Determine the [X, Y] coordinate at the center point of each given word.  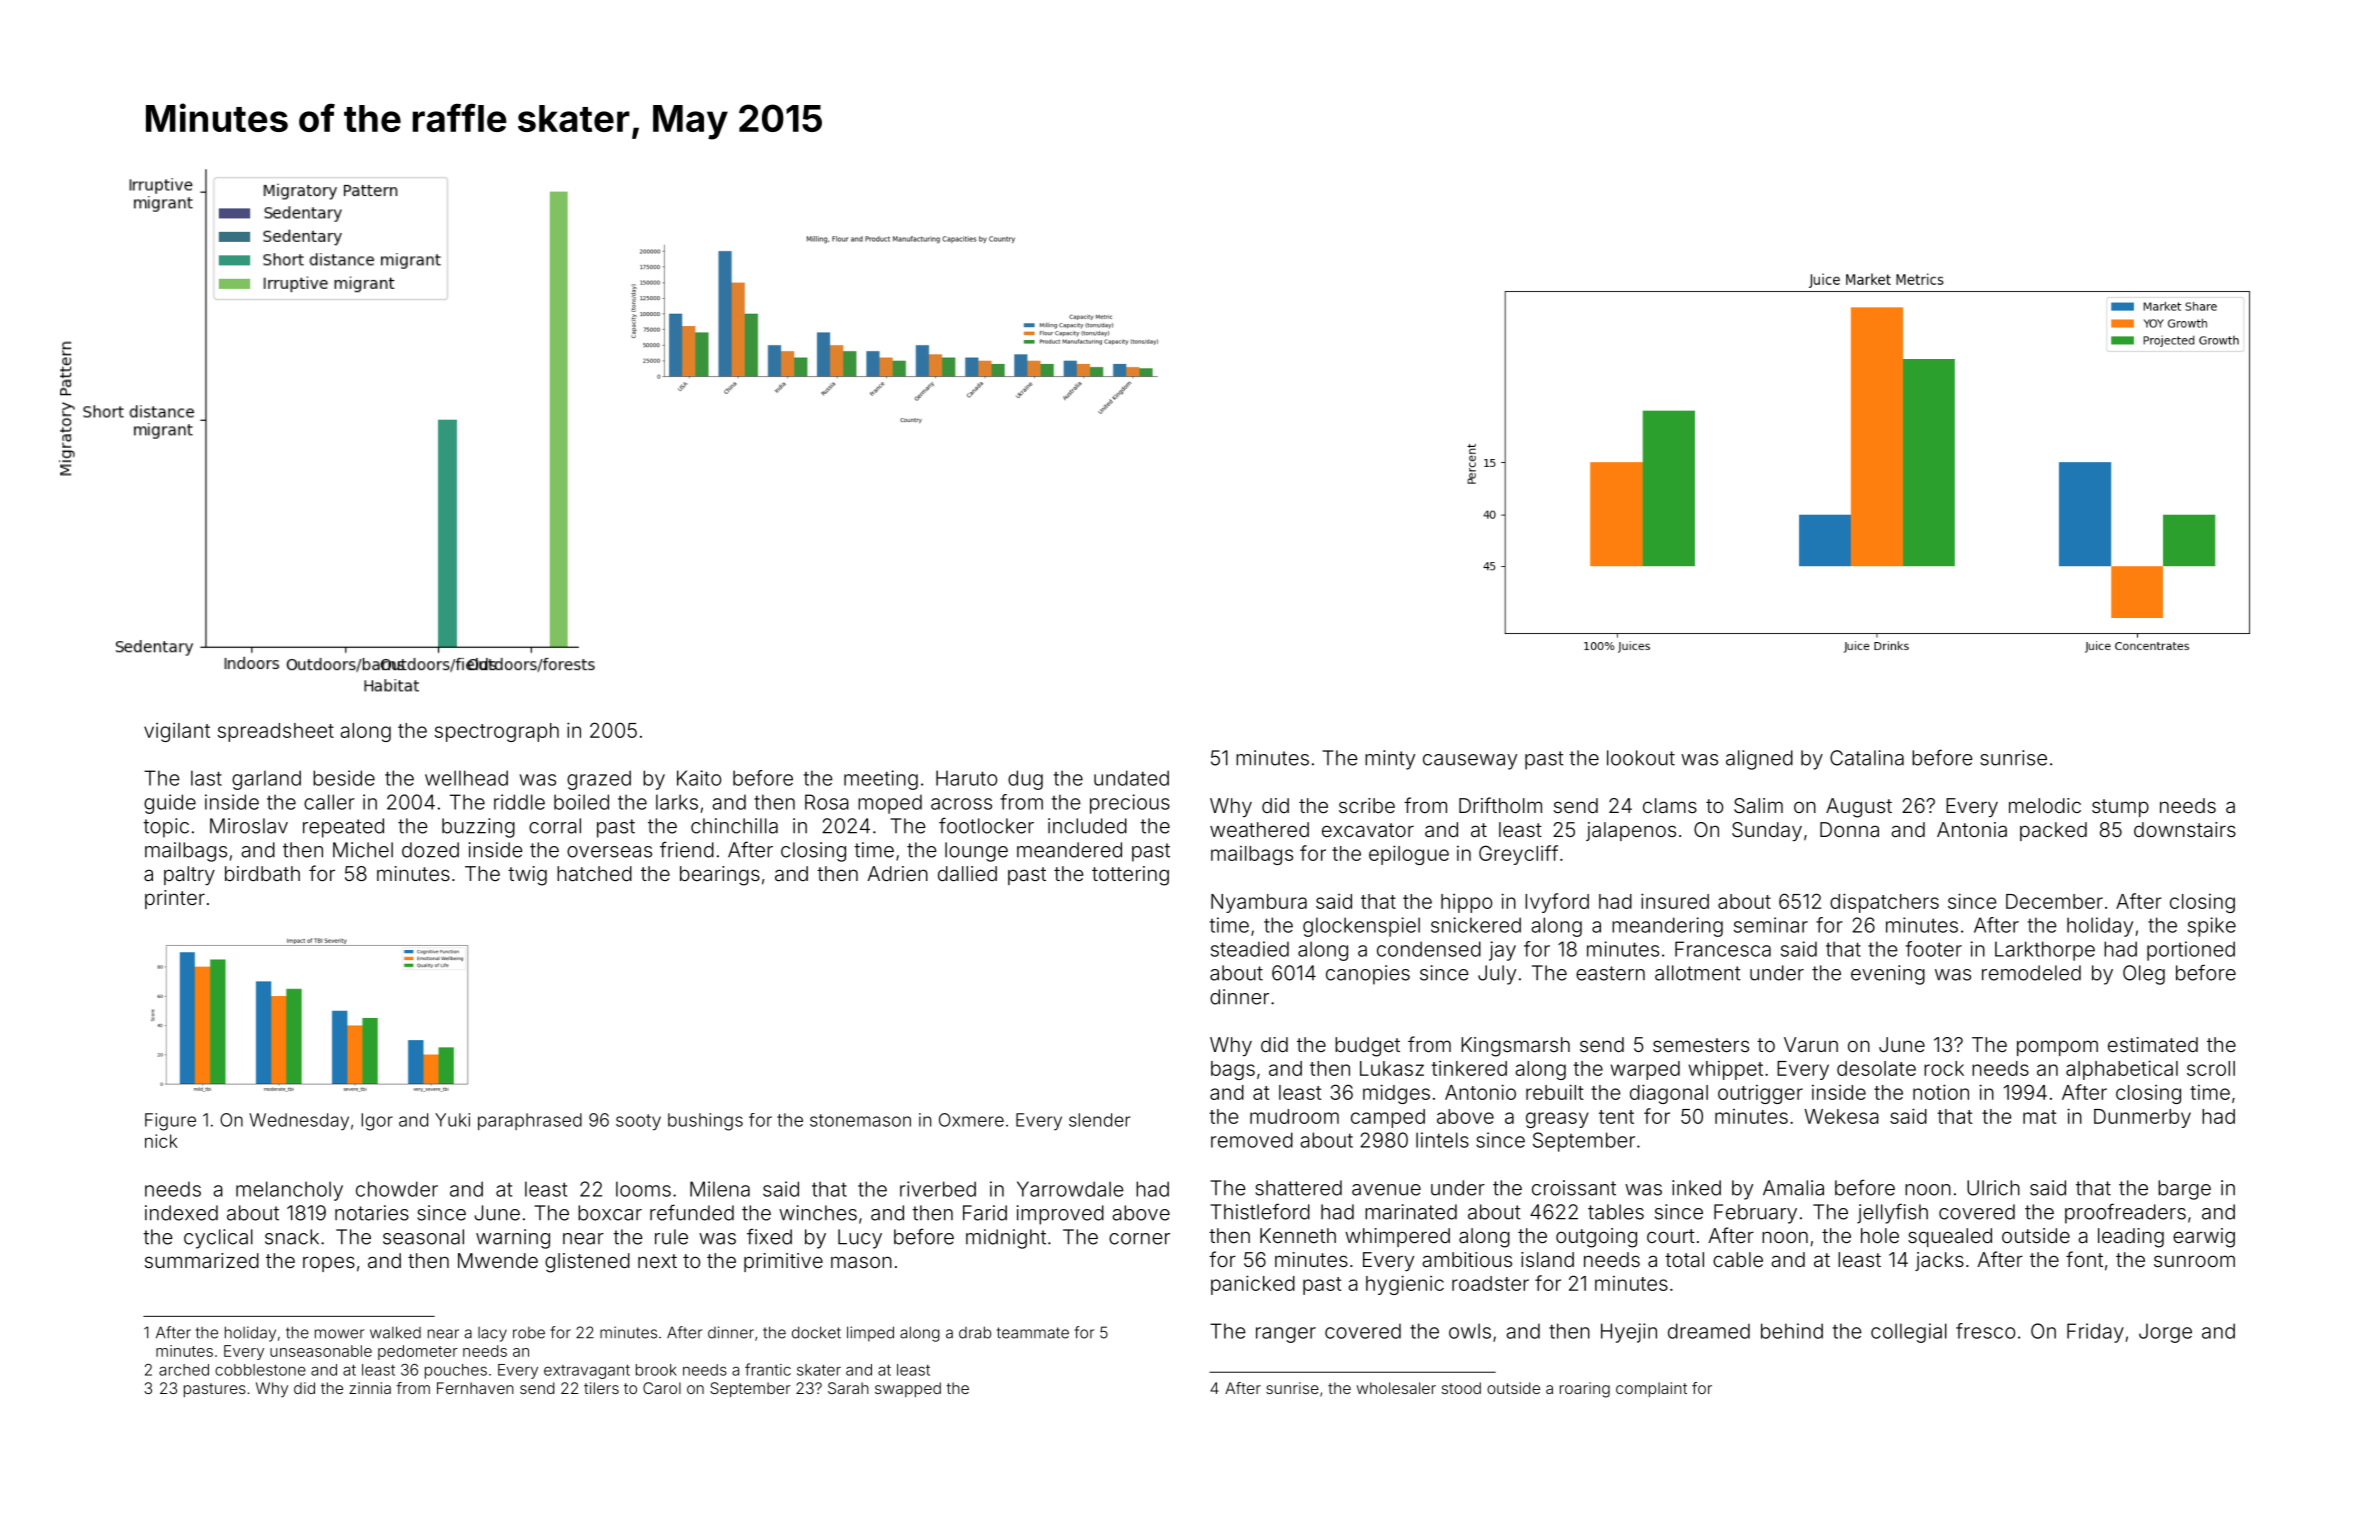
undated [1131, 778]
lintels [1442, 1140]
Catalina [1867, 758]
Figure [170, 1122]
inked [1696, 1188]
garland [266, 780]
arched [184, 1370]
